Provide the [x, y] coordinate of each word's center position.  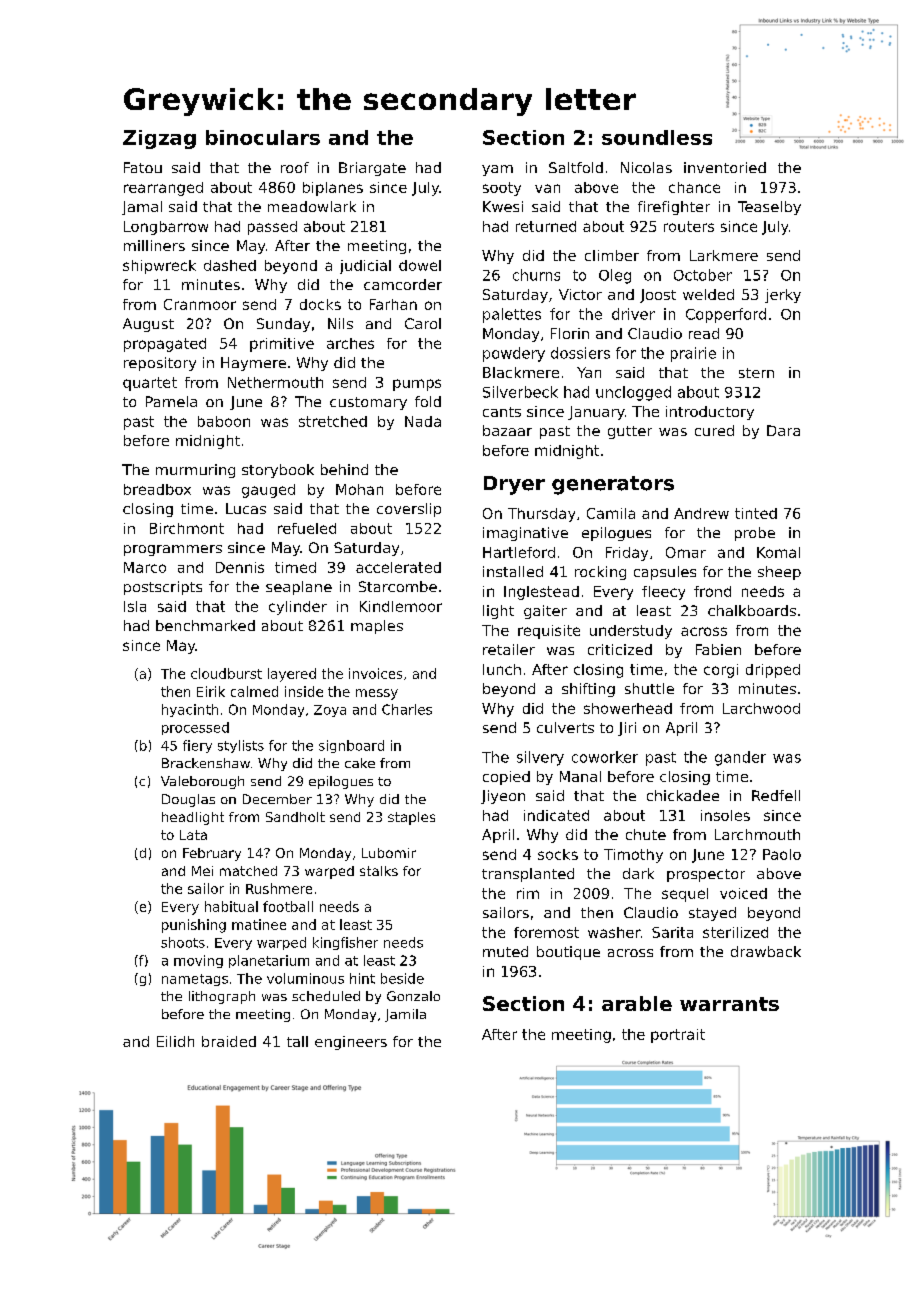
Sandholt [295, 817]
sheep [779, 573]
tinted [756, 513]
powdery [514, 354]
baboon [224, 421]
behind [344, 469]
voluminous [305, 978]
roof [295, 167]
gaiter [545, 612]
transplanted [528, 875]
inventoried [725, 167]
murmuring [195, 471]
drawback [766, 951]
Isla [135, 606]
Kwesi [503, 206]
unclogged [633, 393]
